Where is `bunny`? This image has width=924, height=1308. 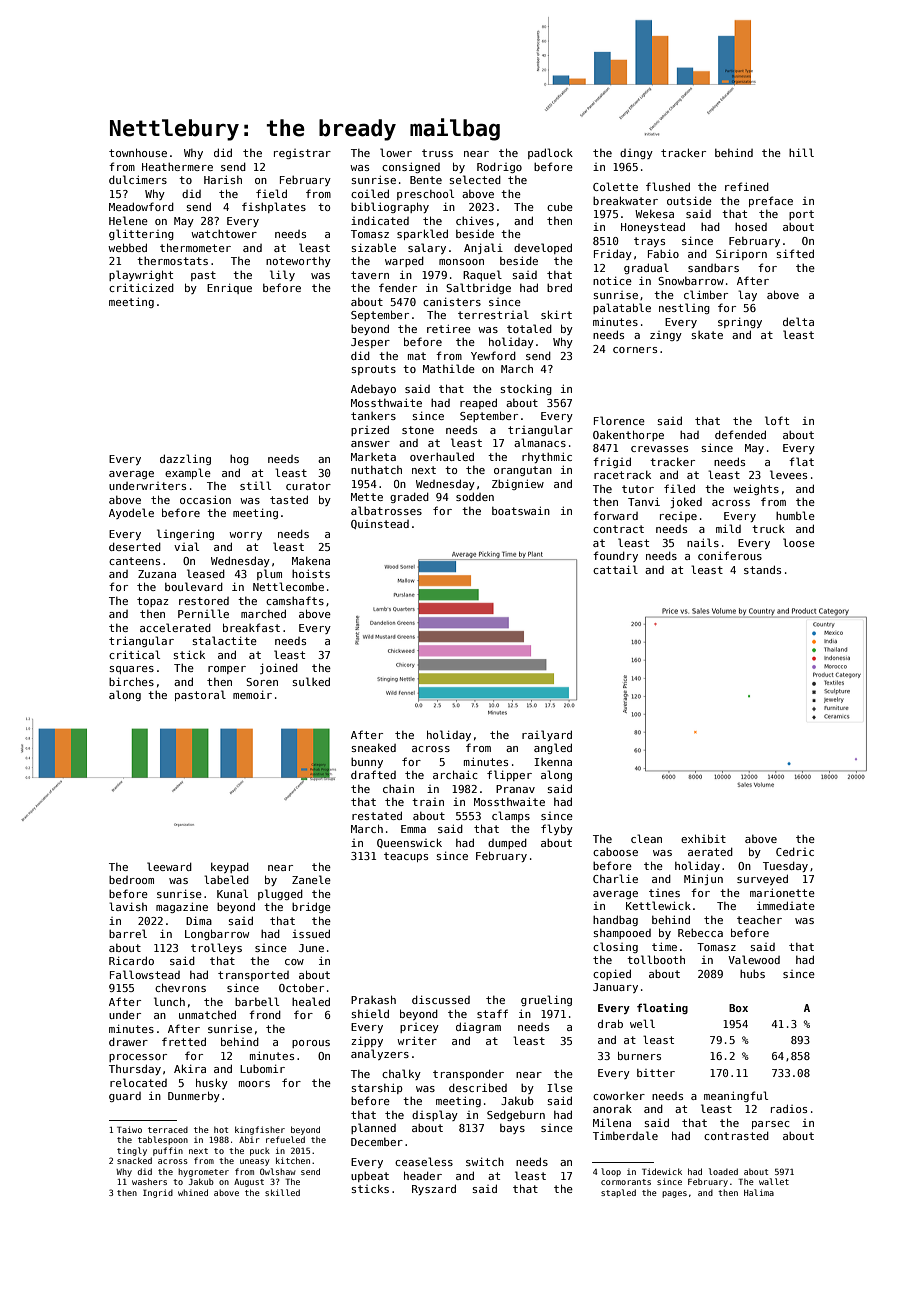 bunny is located at coordinates (367, 763).
